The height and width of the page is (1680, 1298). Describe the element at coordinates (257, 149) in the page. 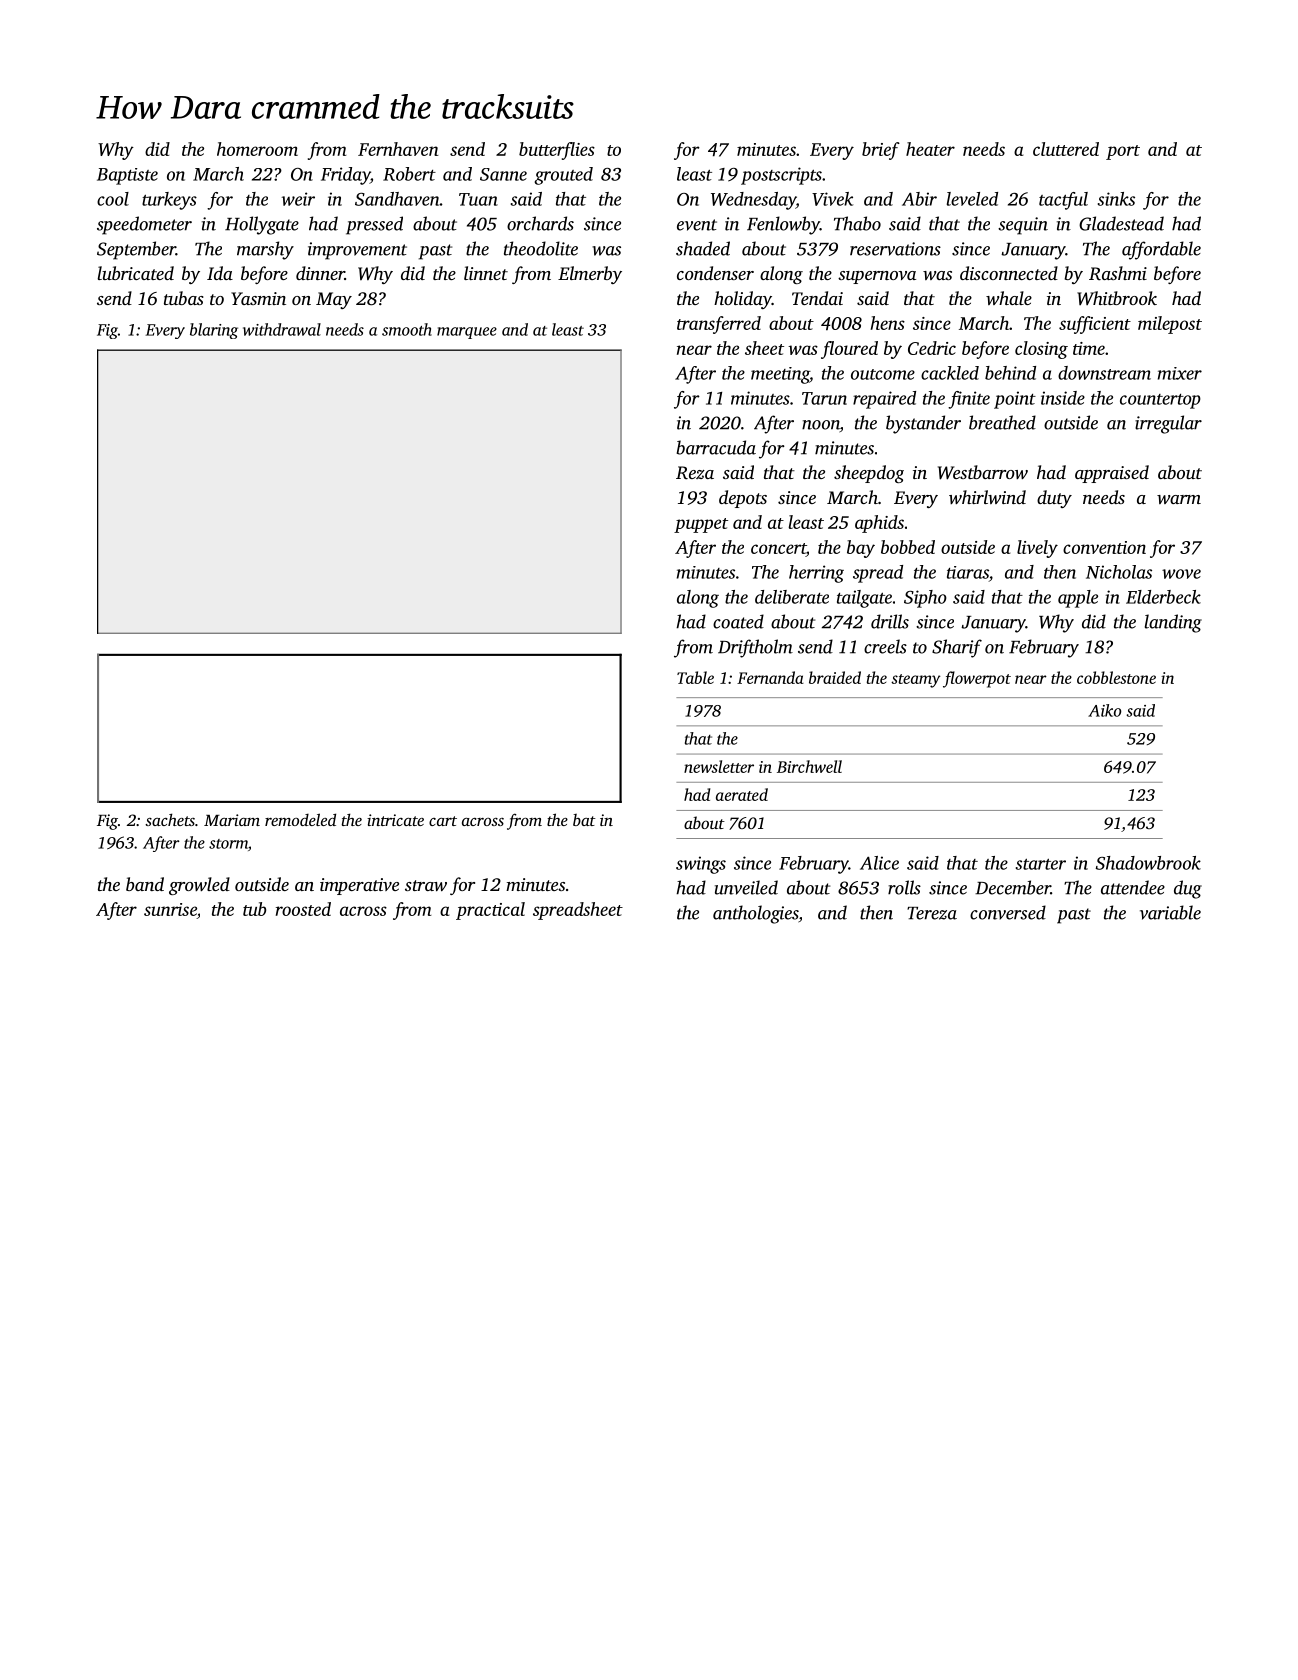

I see `homeroom` at that location.
